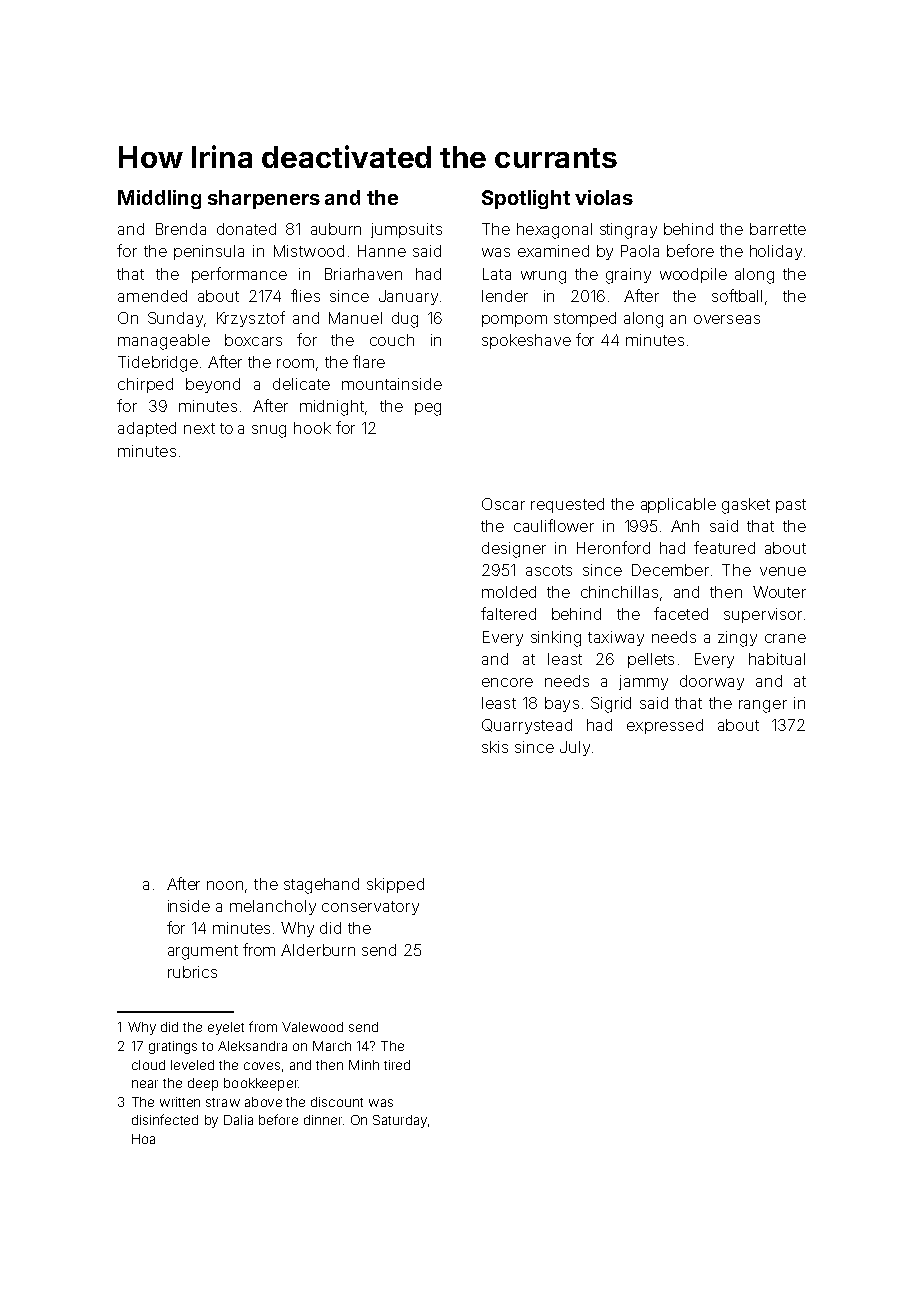 This screenshot has width=924, height=1311. Describe the element at coordinates (147, 429) in the screenshot. I see `adapted` at that location.
